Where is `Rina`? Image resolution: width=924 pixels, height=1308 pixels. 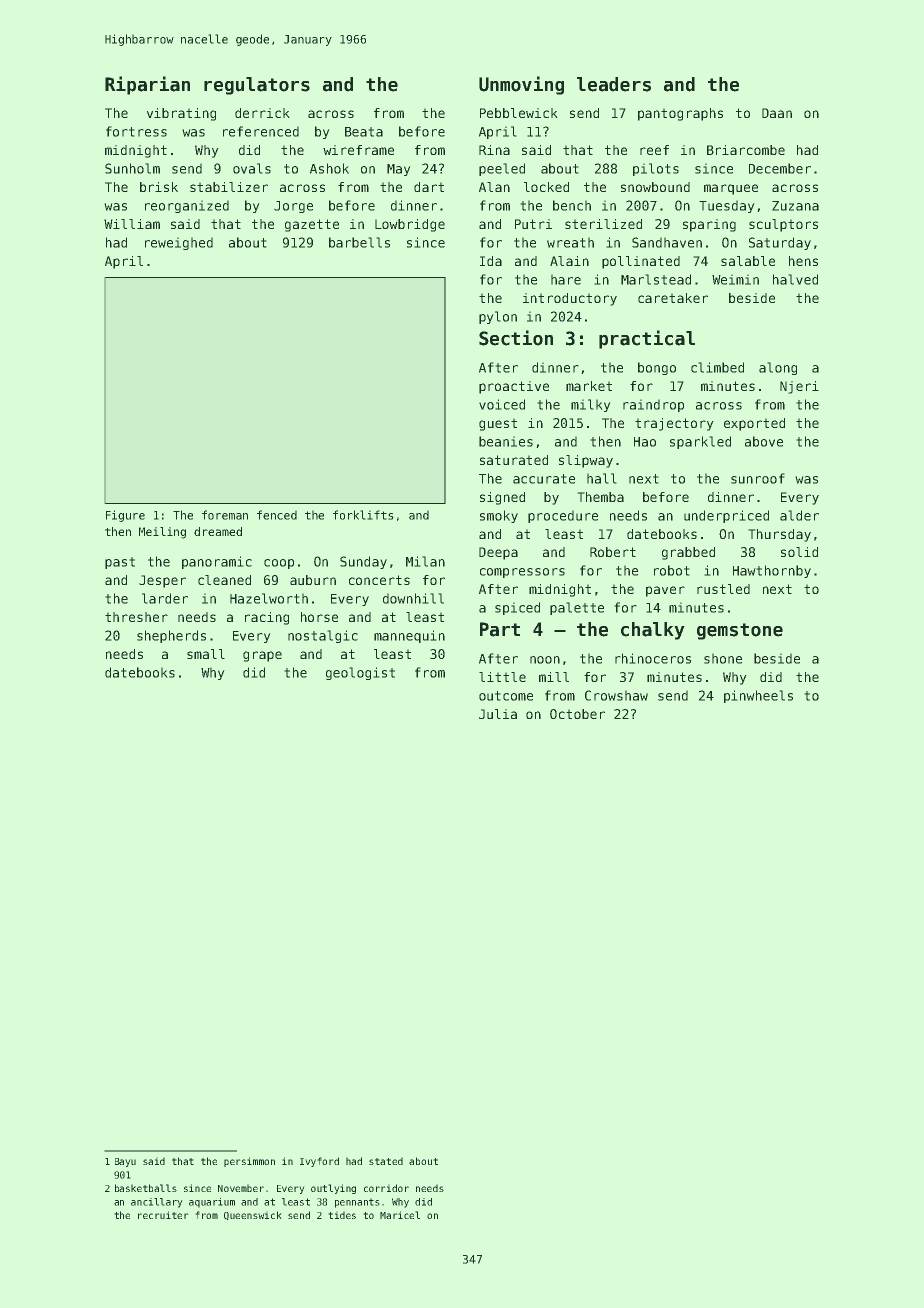 Rina is located at coordinates (494, 150).
